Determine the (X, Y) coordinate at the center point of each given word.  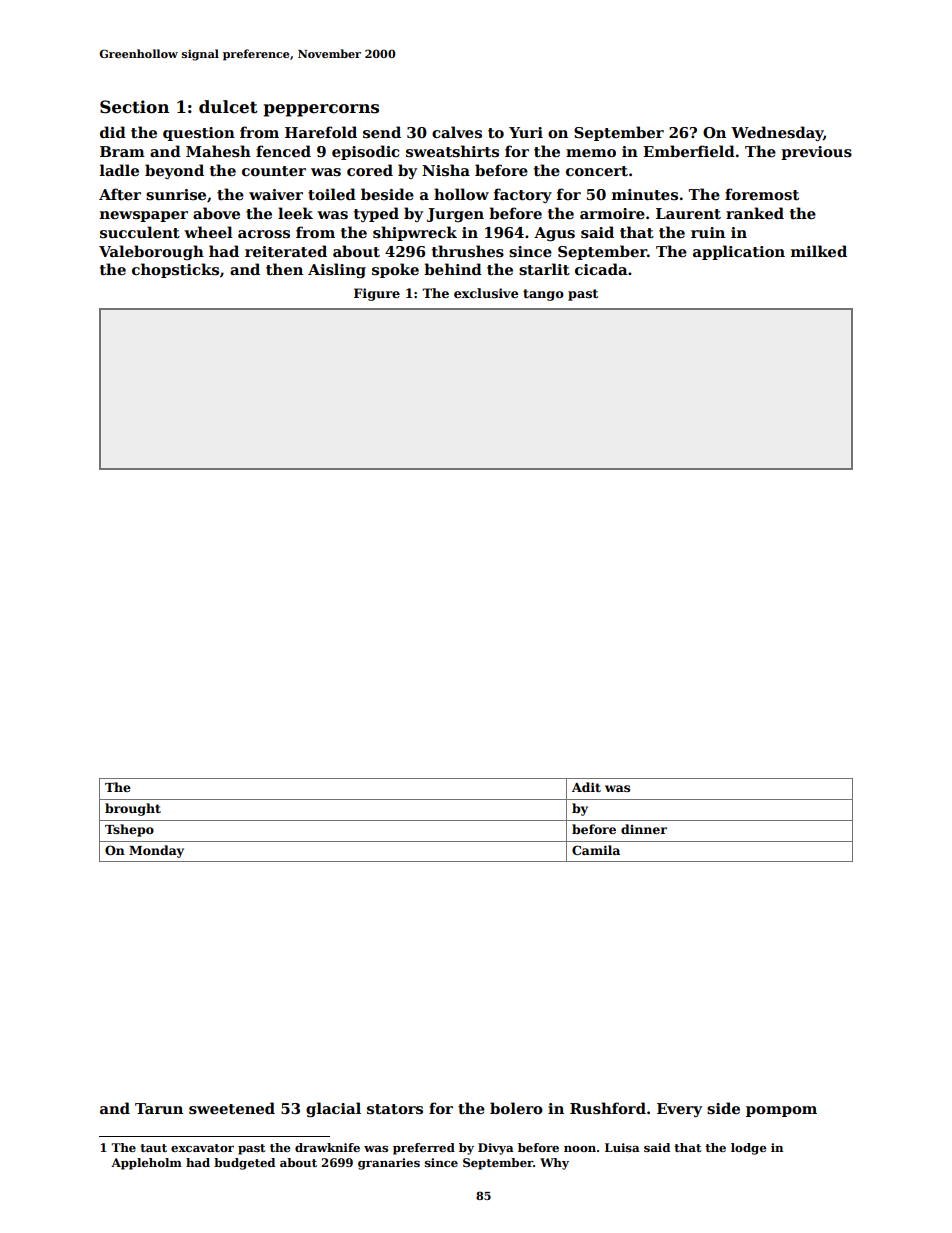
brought (133, 809)
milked (819, 251)
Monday (156, 851)
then (284, 269)
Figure (377, 294)
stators (395, 1109)
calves (457, 132)
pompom (781, 1111)
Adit (586, 787)
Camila (596, 850)
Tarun (159, 1108)
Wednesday (777, 133)
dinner (644, 829)
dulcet (228, 107)
